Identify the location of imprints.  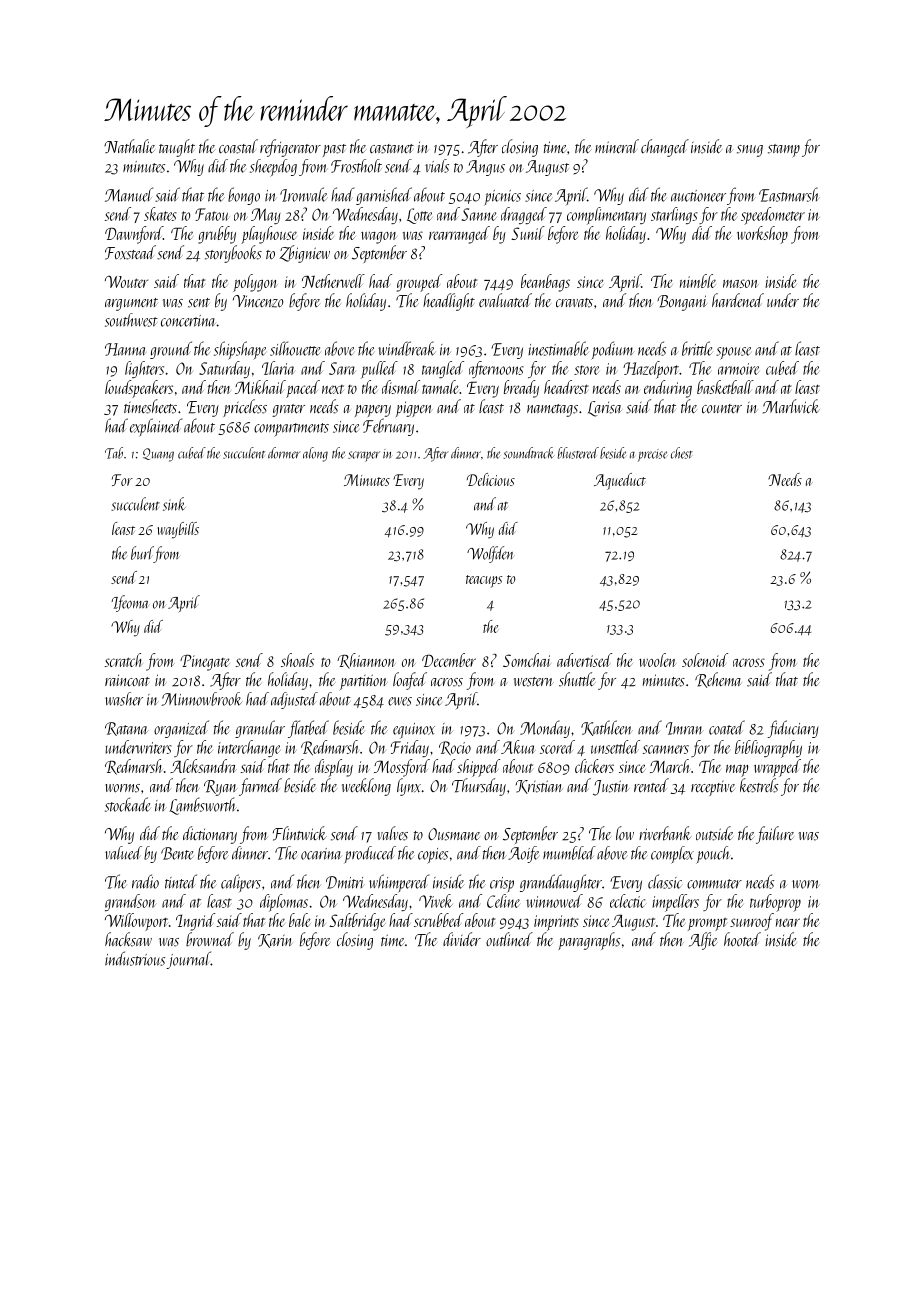
(556, 923).
